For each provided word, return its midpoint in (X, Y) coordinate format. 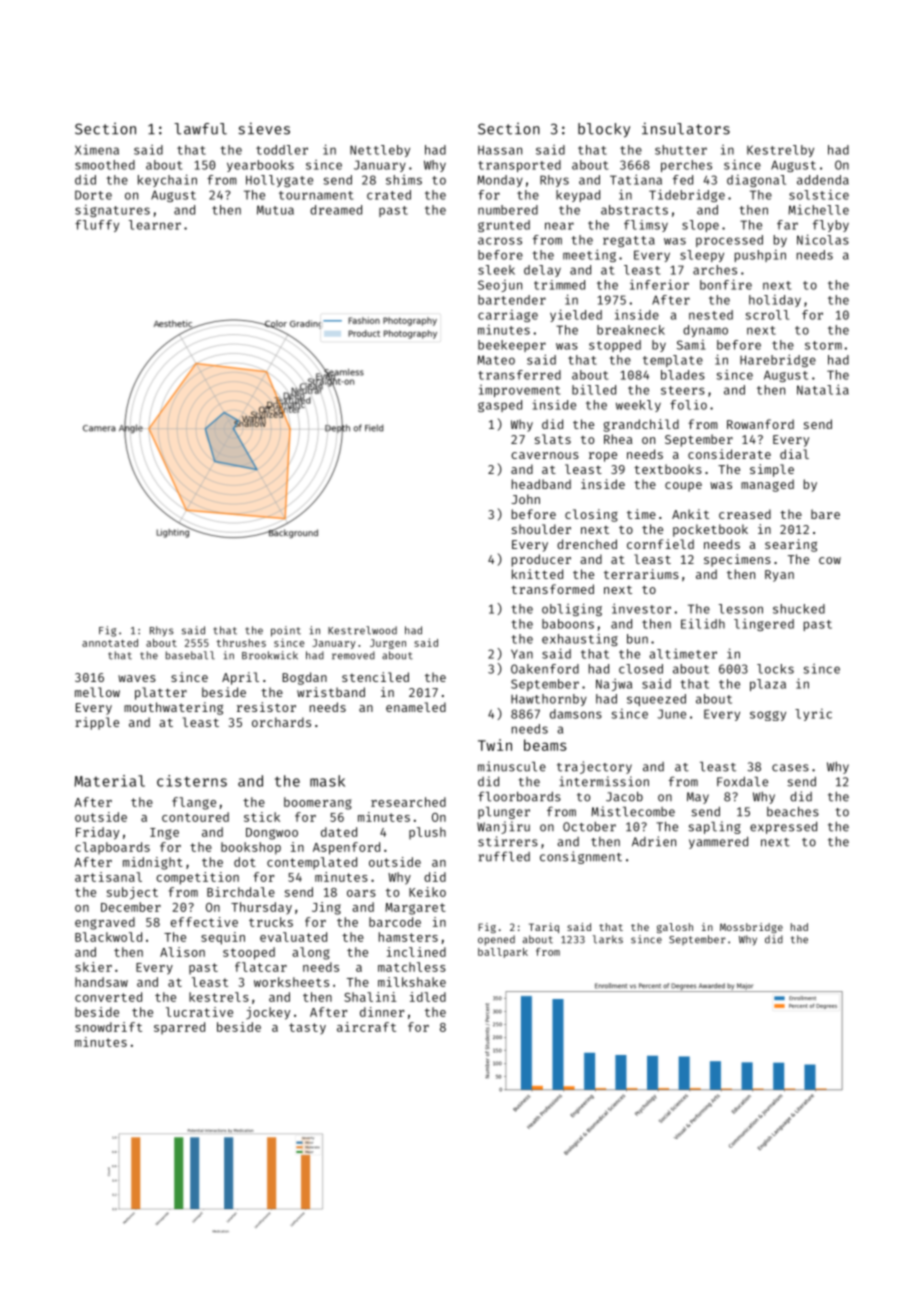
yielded (576, 315)
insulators (686, 128)
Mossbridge (751, 928)
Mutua (275, 210)
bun (637, 639)
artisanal (108, 877)
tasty (307, 1028)
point (286, 631)
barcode (395, 922)
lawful (200, 129)
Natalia (823, 389)
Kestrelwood (362, 630)
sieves (264, 128)
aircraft (366, 1027)
